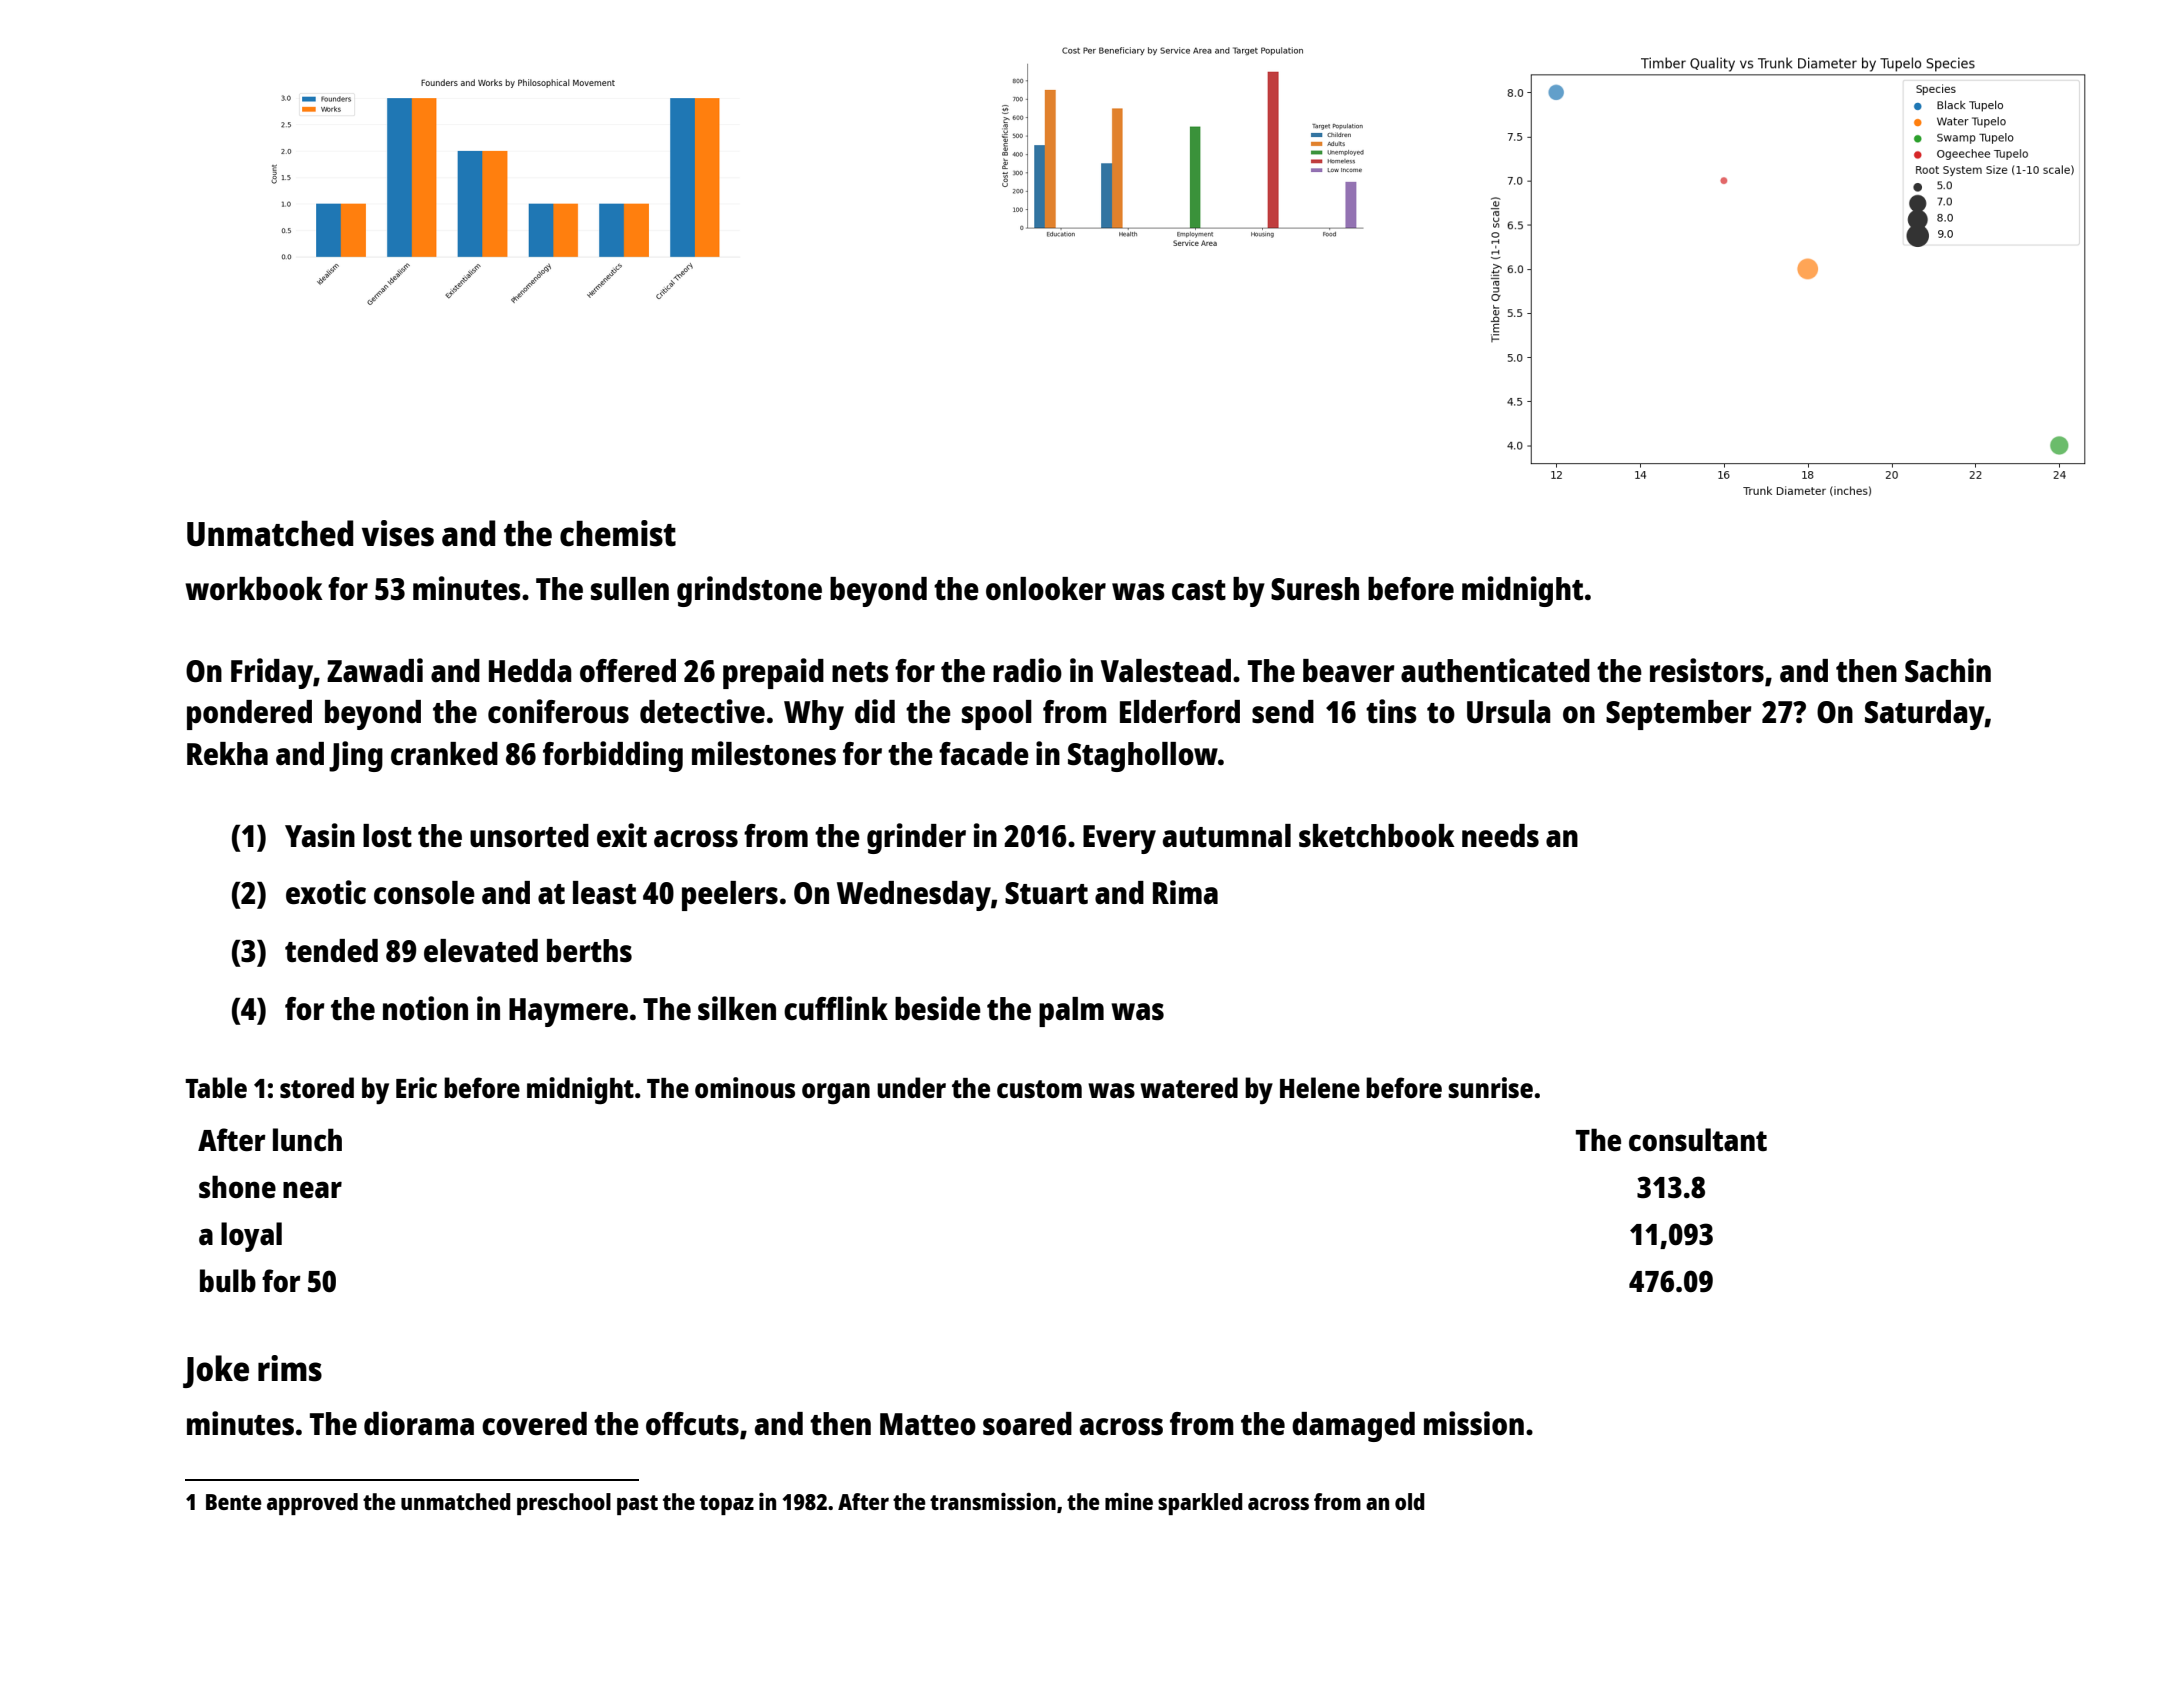 This screenshot has height=1683, width=2178. Describe the element at coordinates (1320, 1087) in the screenshot. I see `Helene` at that location.
